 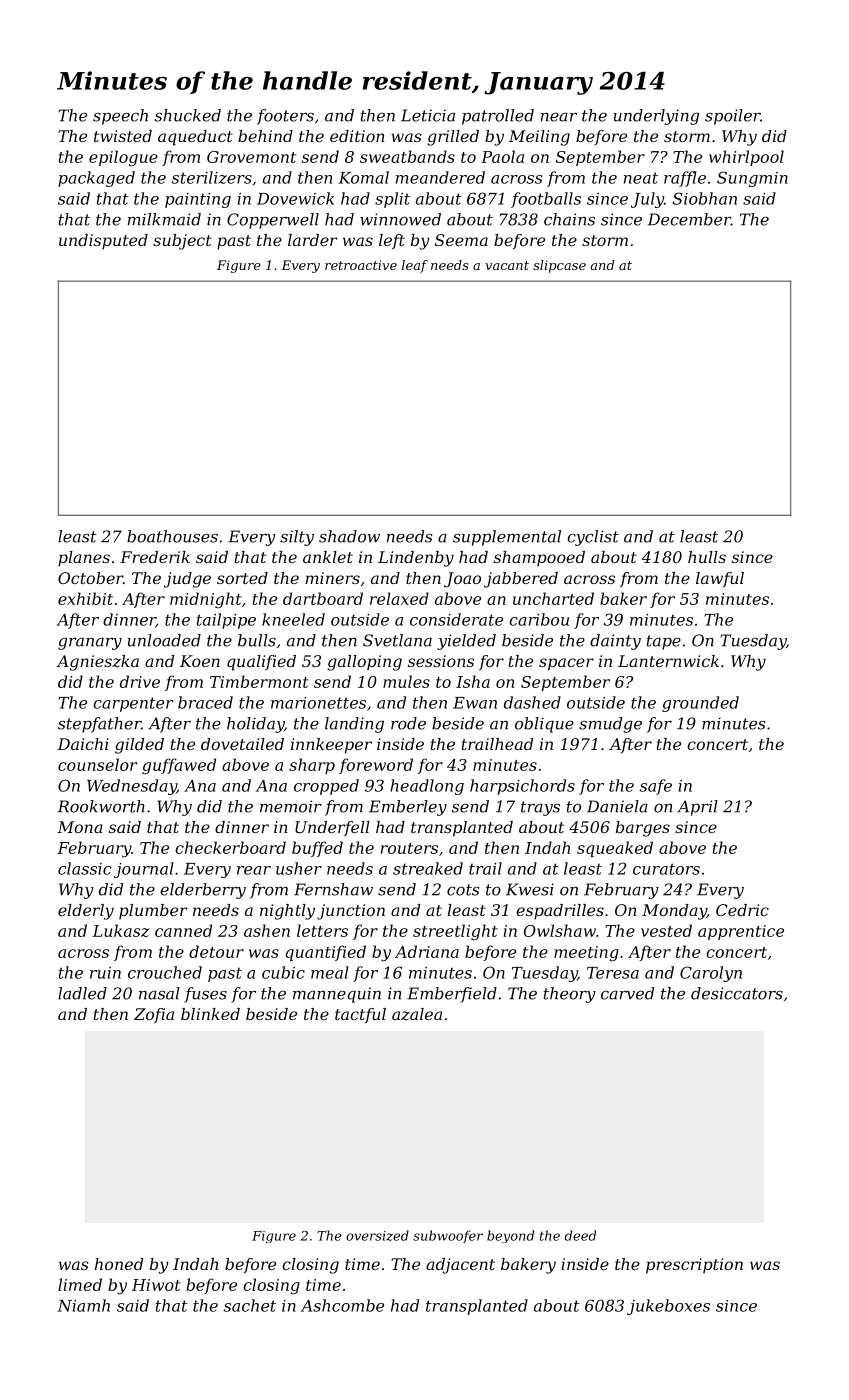 What do you see at coordinates (507, 538) in the page?
I see `supplemental` at bounding box center [507, 538].
